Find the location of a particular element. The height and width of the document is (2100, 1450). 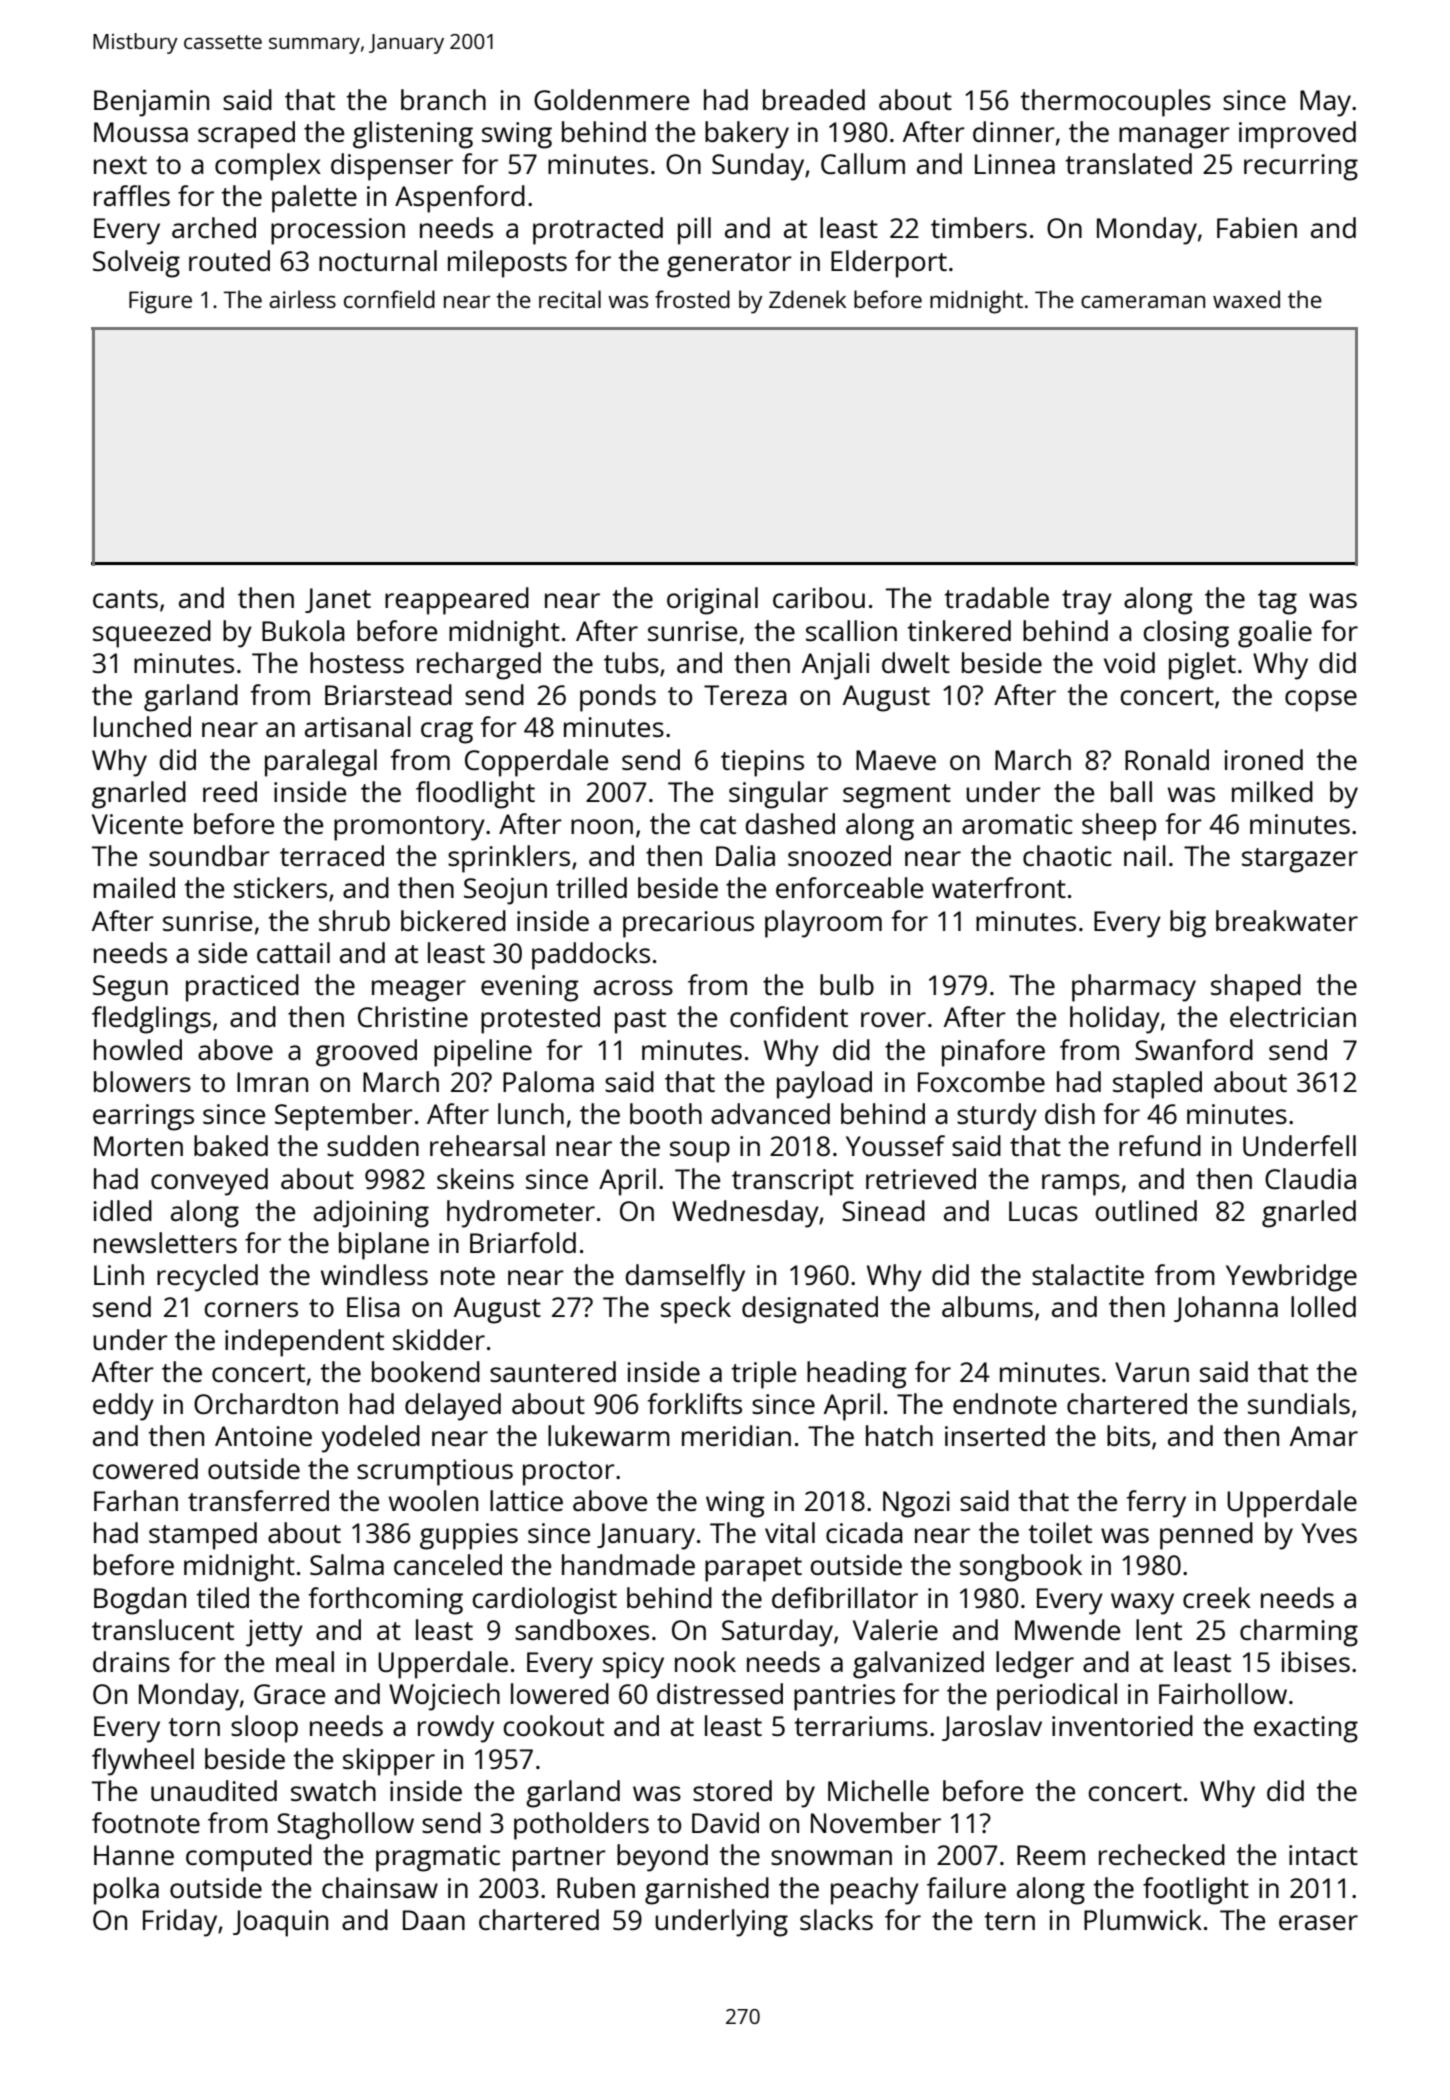

pill is located at coordinates (694, 231).
